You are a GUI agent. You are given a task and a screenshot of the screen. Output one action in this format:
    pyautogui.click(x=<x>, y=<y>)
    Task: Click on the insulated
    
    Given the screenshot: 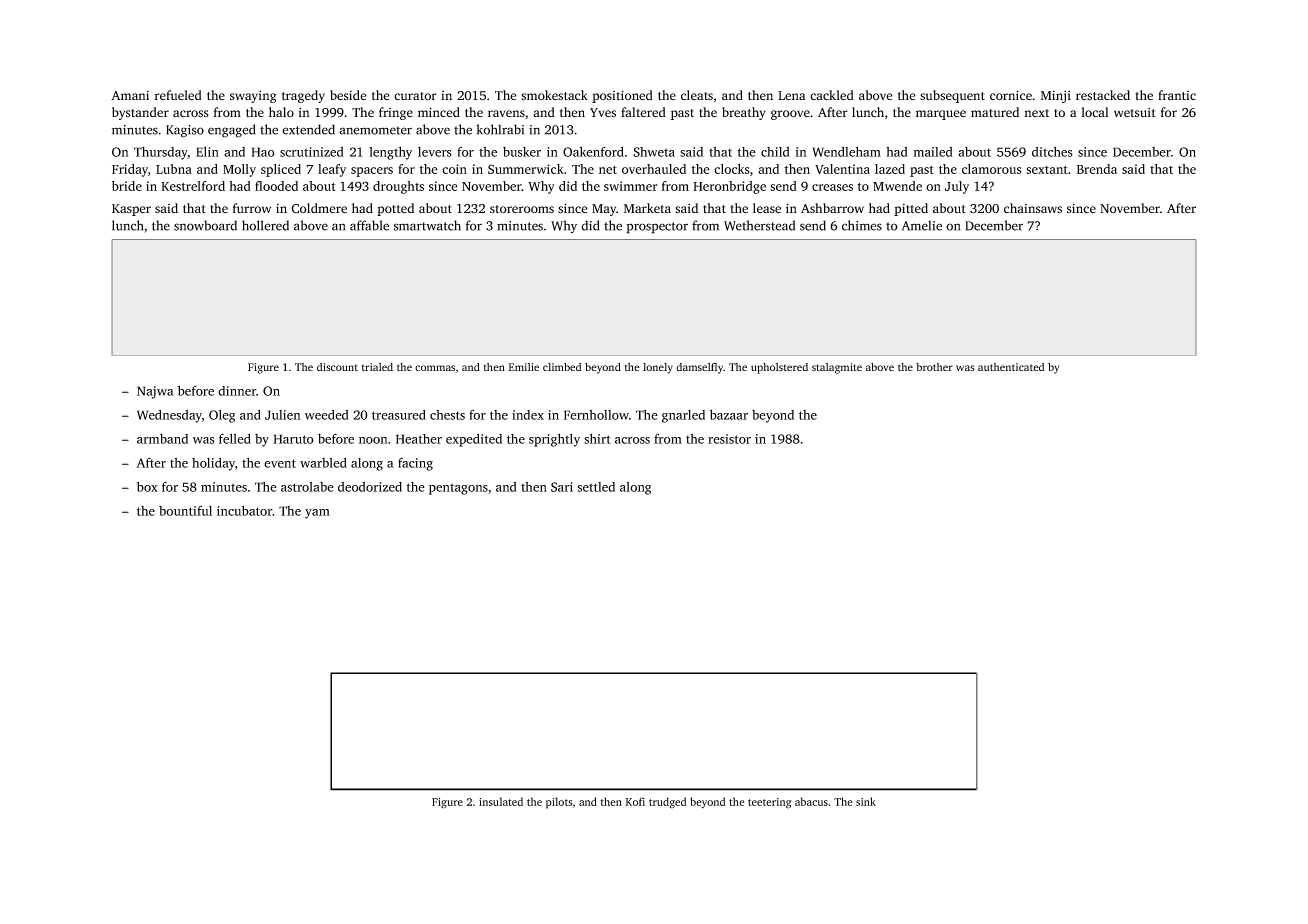 What is the action you would take?
    pyautogui.click(x=501, y=801)
